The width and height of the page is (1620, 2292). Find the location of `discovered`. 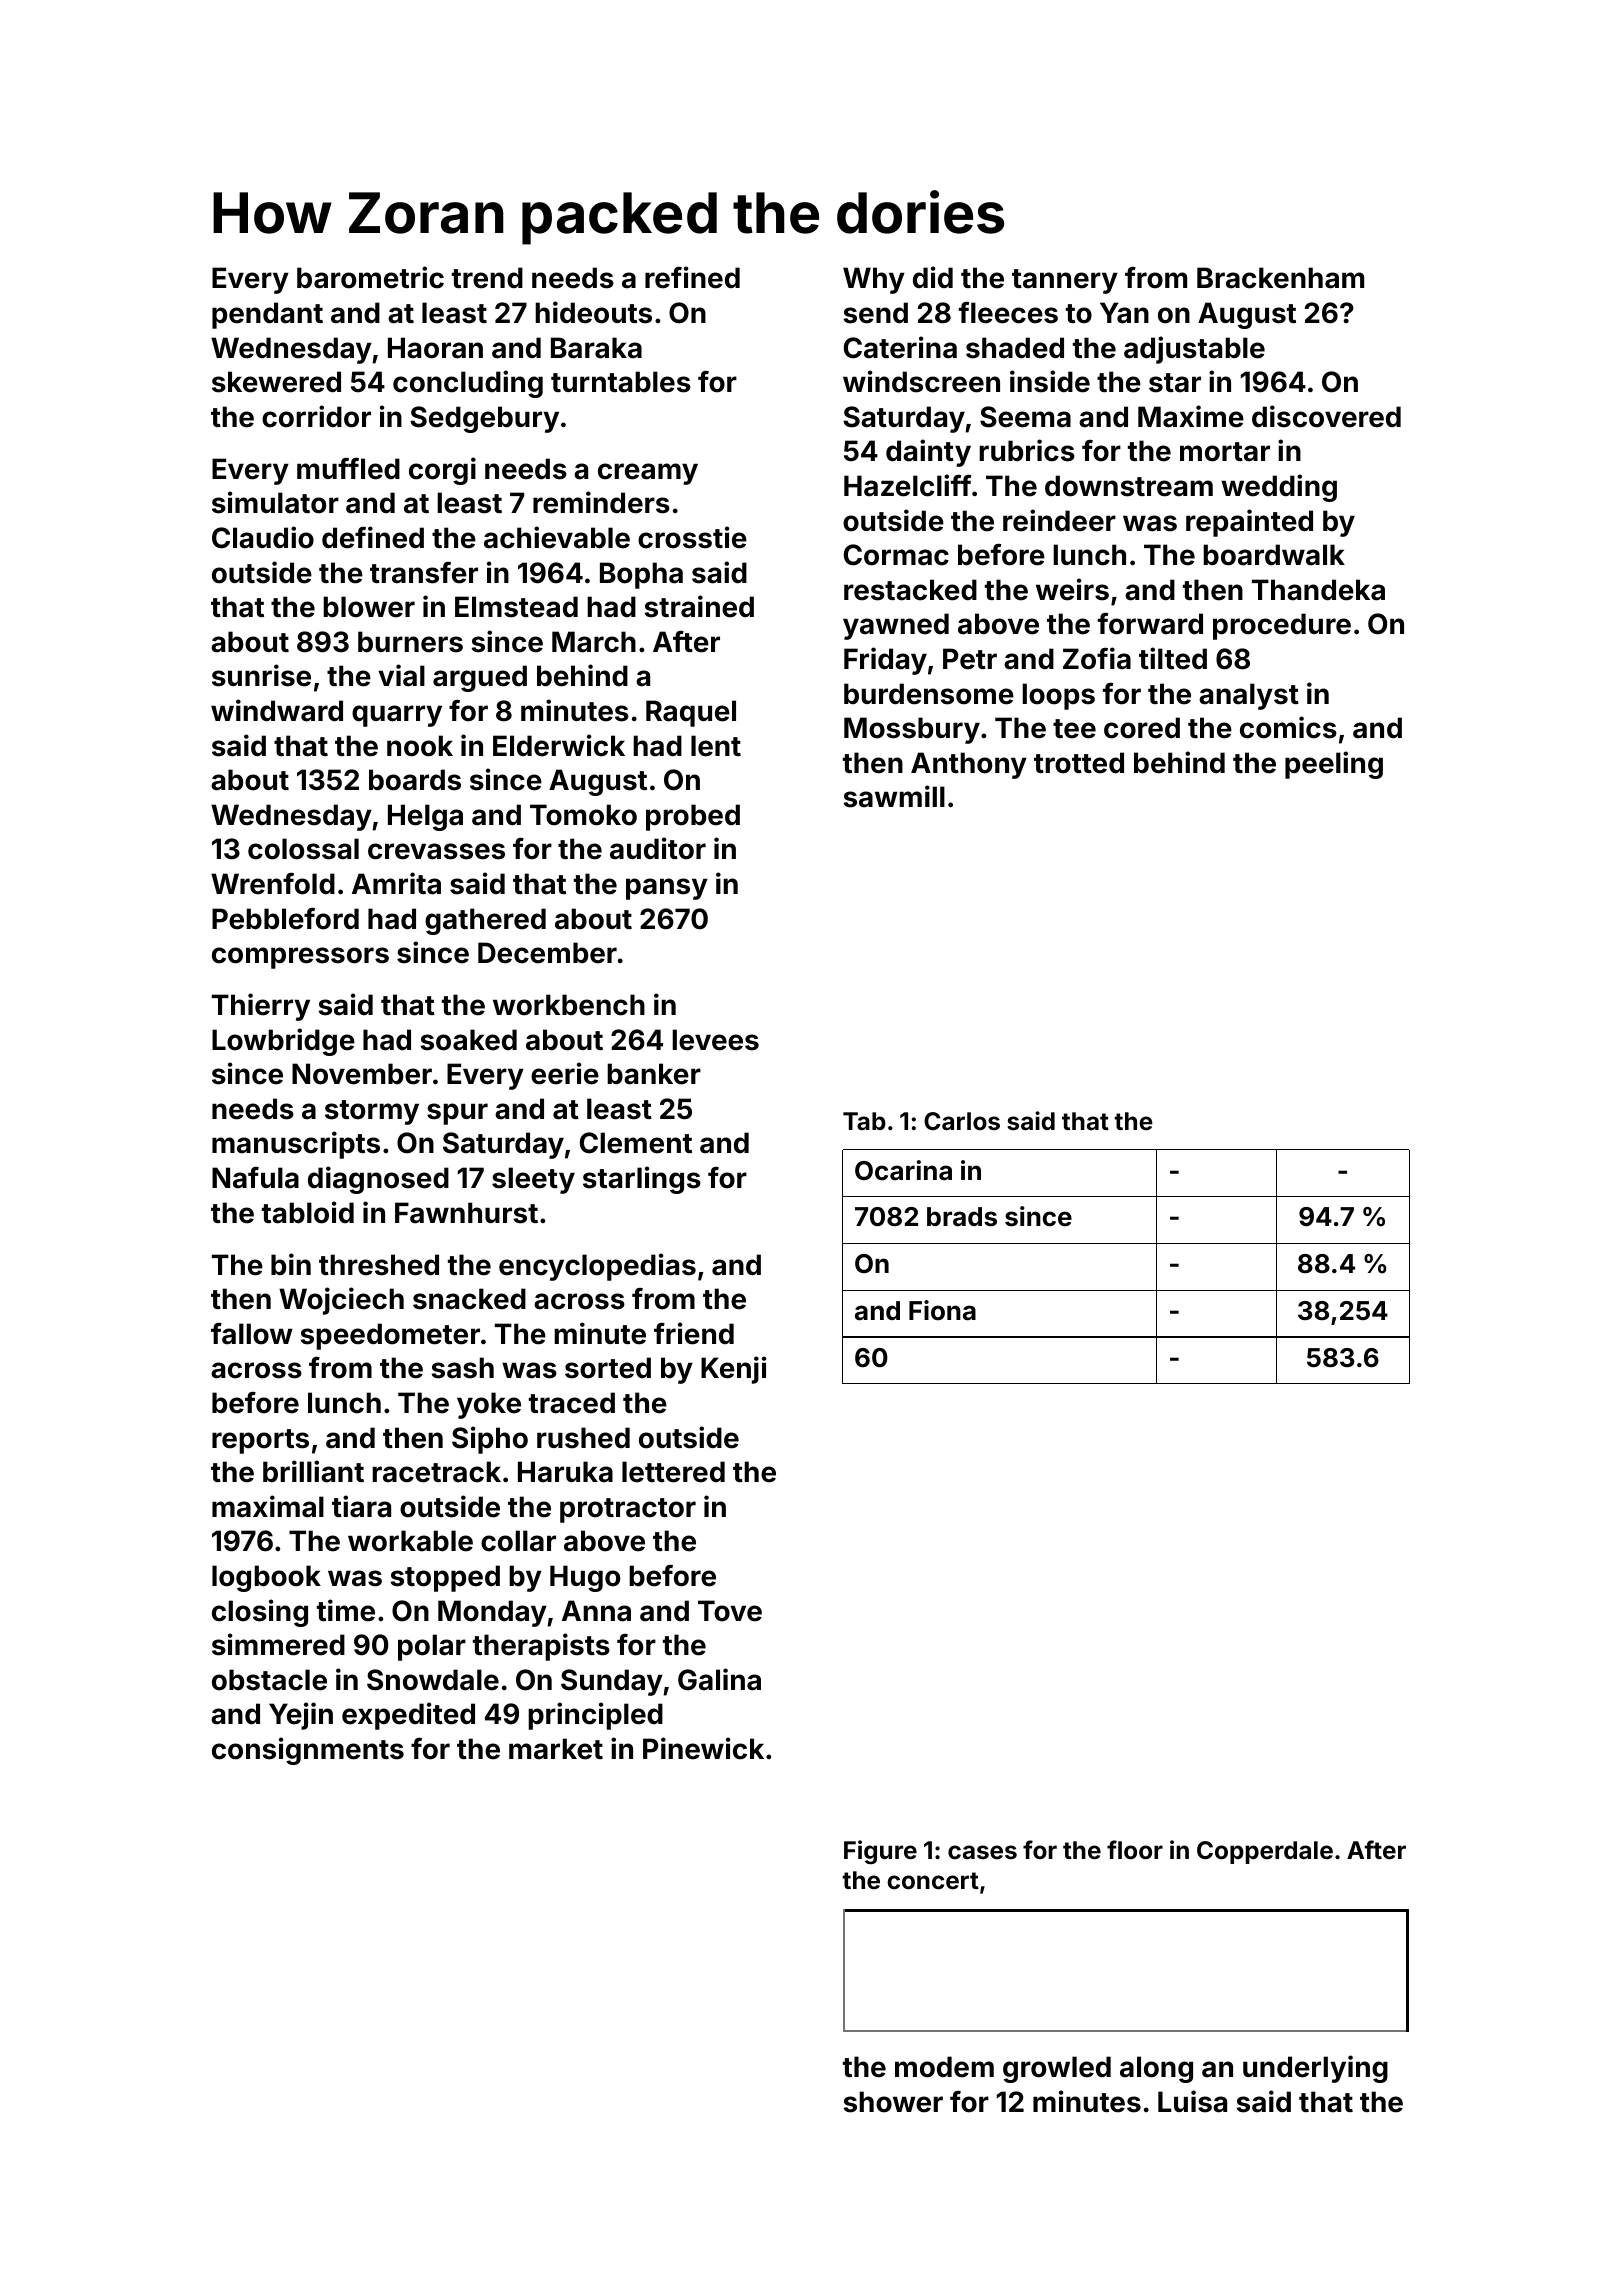

discovered is located at coordinates (1326, 416).
